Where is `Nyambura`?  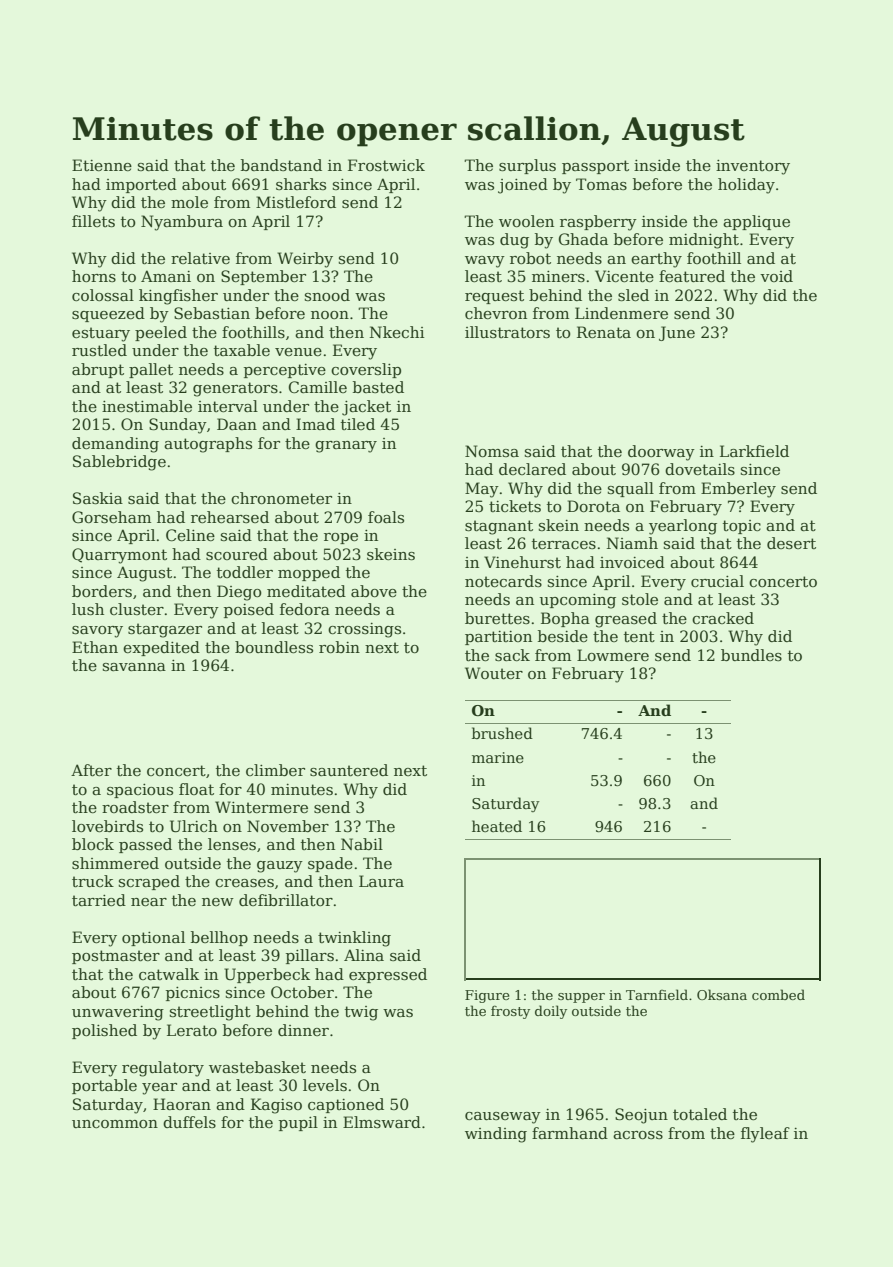 Nyambura is located at coordinates (182, 223).
